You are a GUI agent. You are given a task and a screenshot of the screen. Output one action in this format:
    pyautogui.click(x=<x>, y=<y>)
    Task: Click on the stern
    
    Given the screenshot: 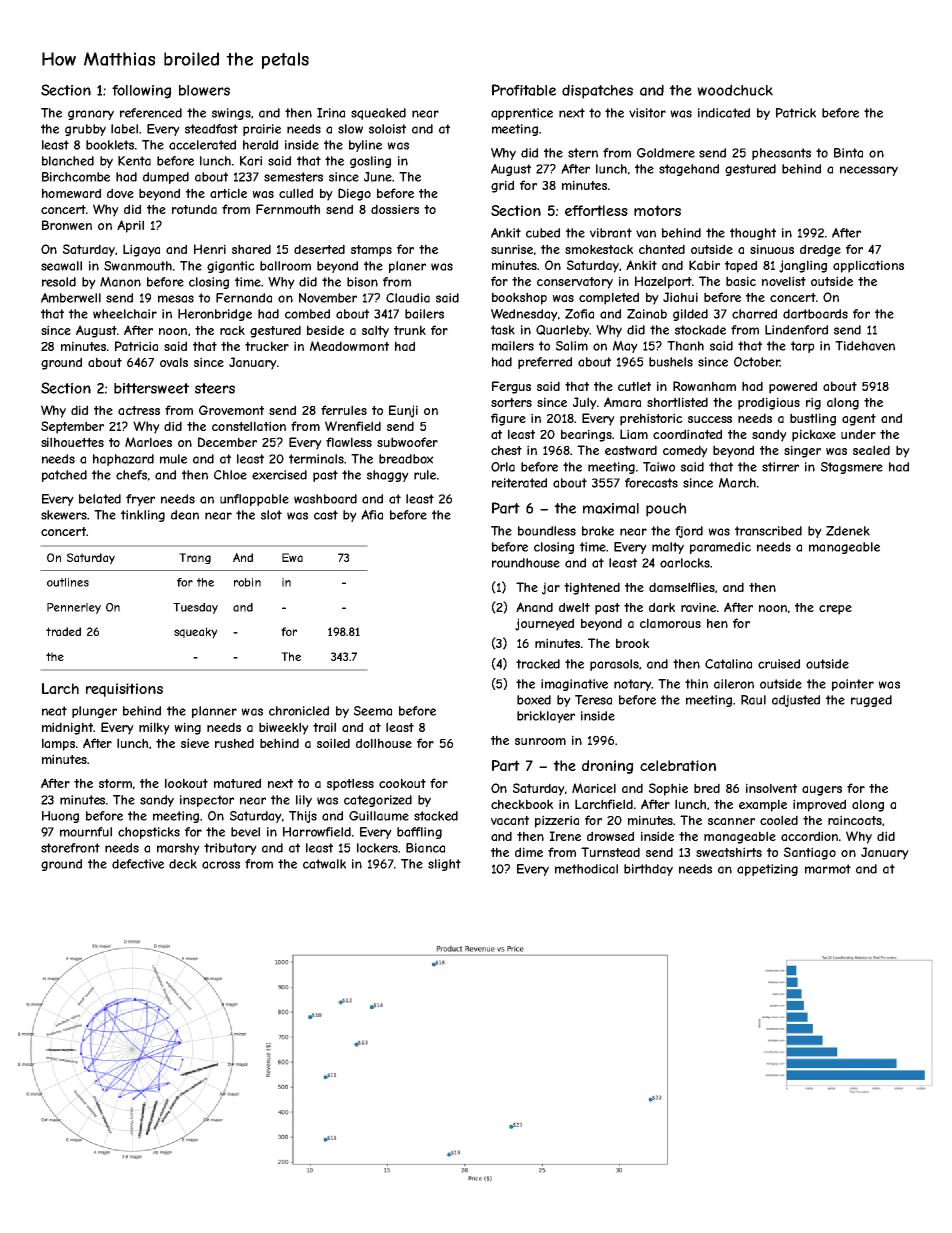 What is the action you would take?
    pyautogui.click(x=583, y=153)
